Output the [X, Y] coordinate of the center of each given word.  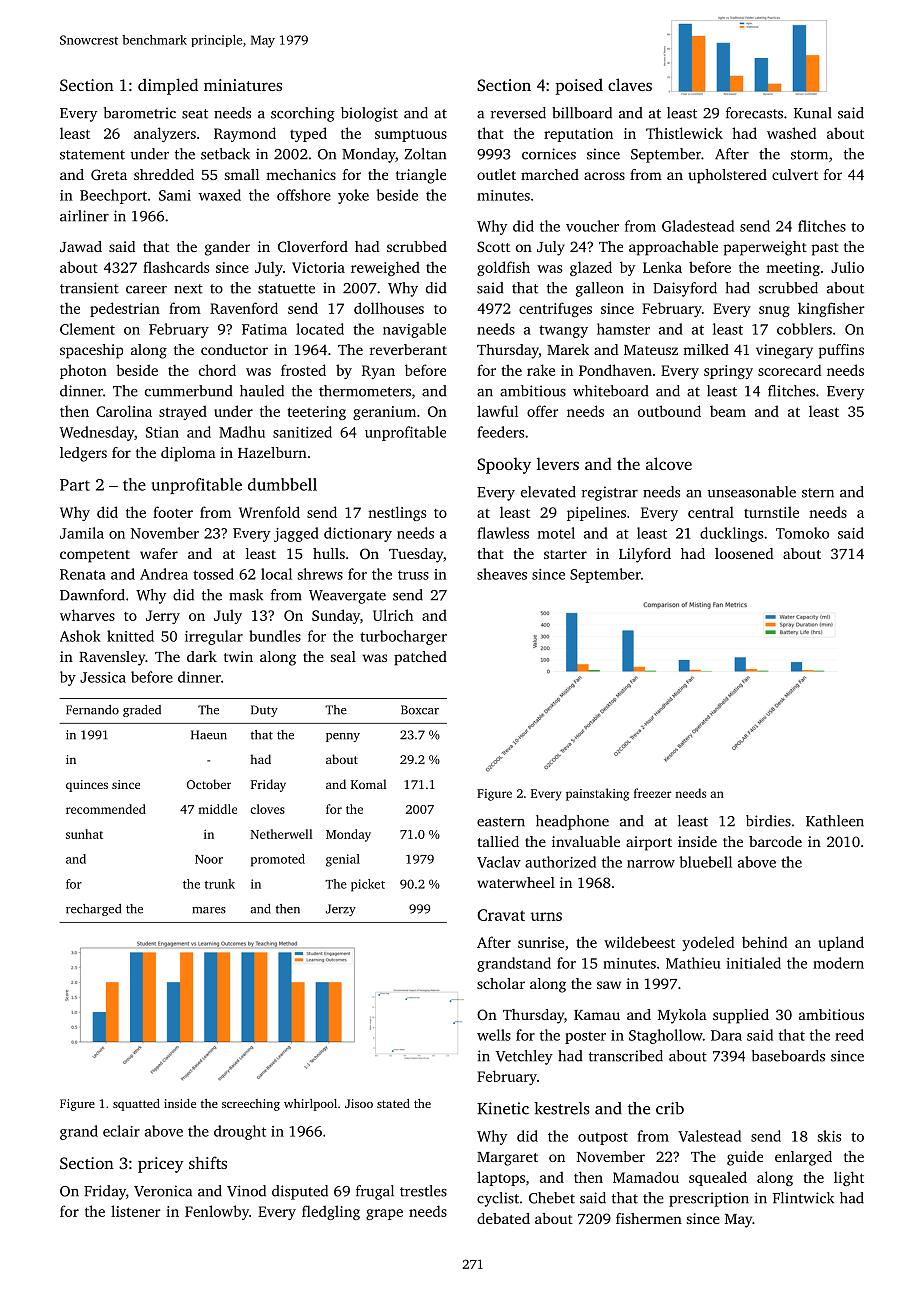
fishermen [649, 1218]
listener [136, 1211]
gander [227, 248]
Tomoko [802, 533]
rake [541, 370]
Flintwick [803, 1198]
